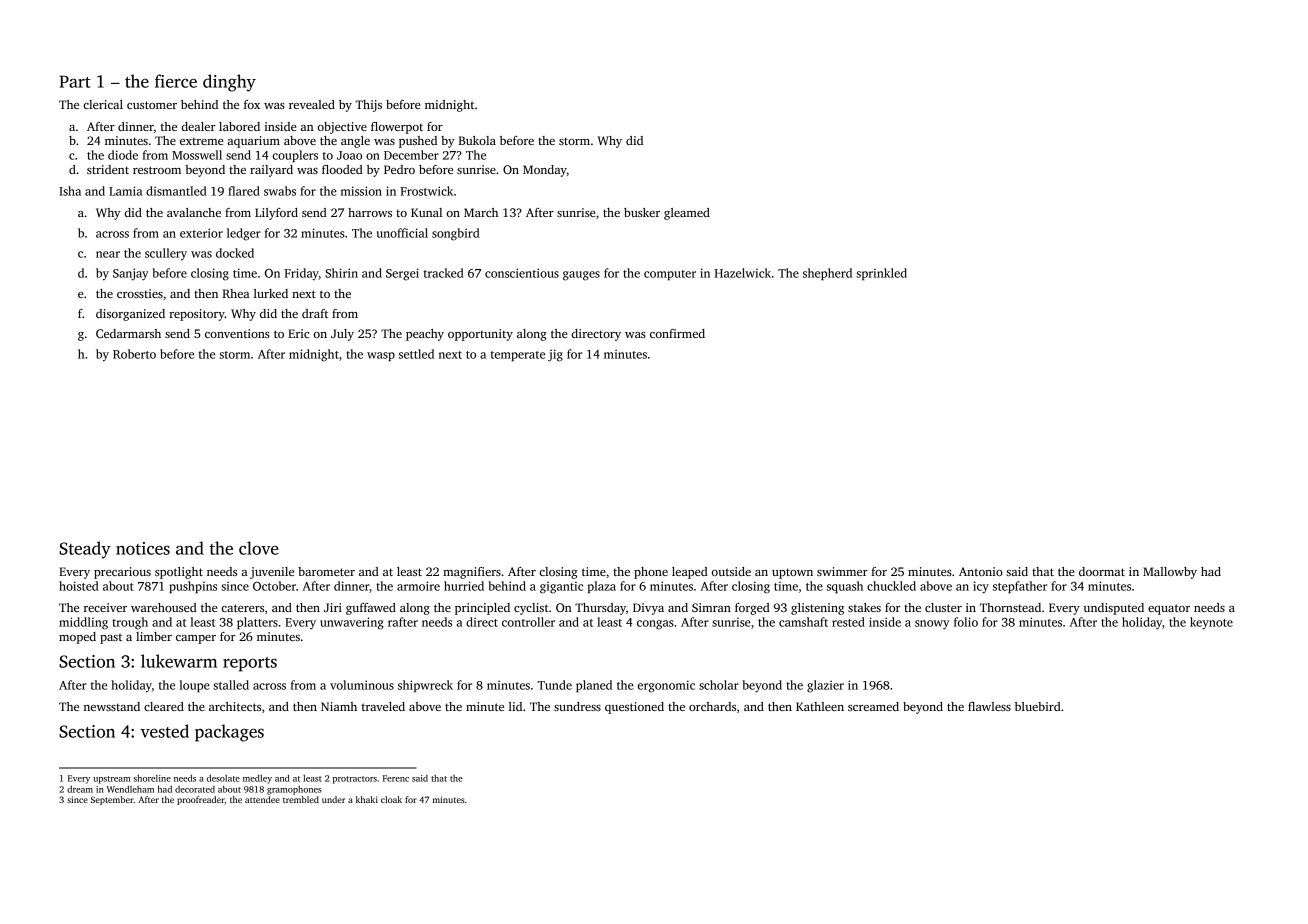 The height and width of the screenshot is (924, 1308). Describe the element at coordinates (257, 779) in the screenshot. I see `medley` at that location.
